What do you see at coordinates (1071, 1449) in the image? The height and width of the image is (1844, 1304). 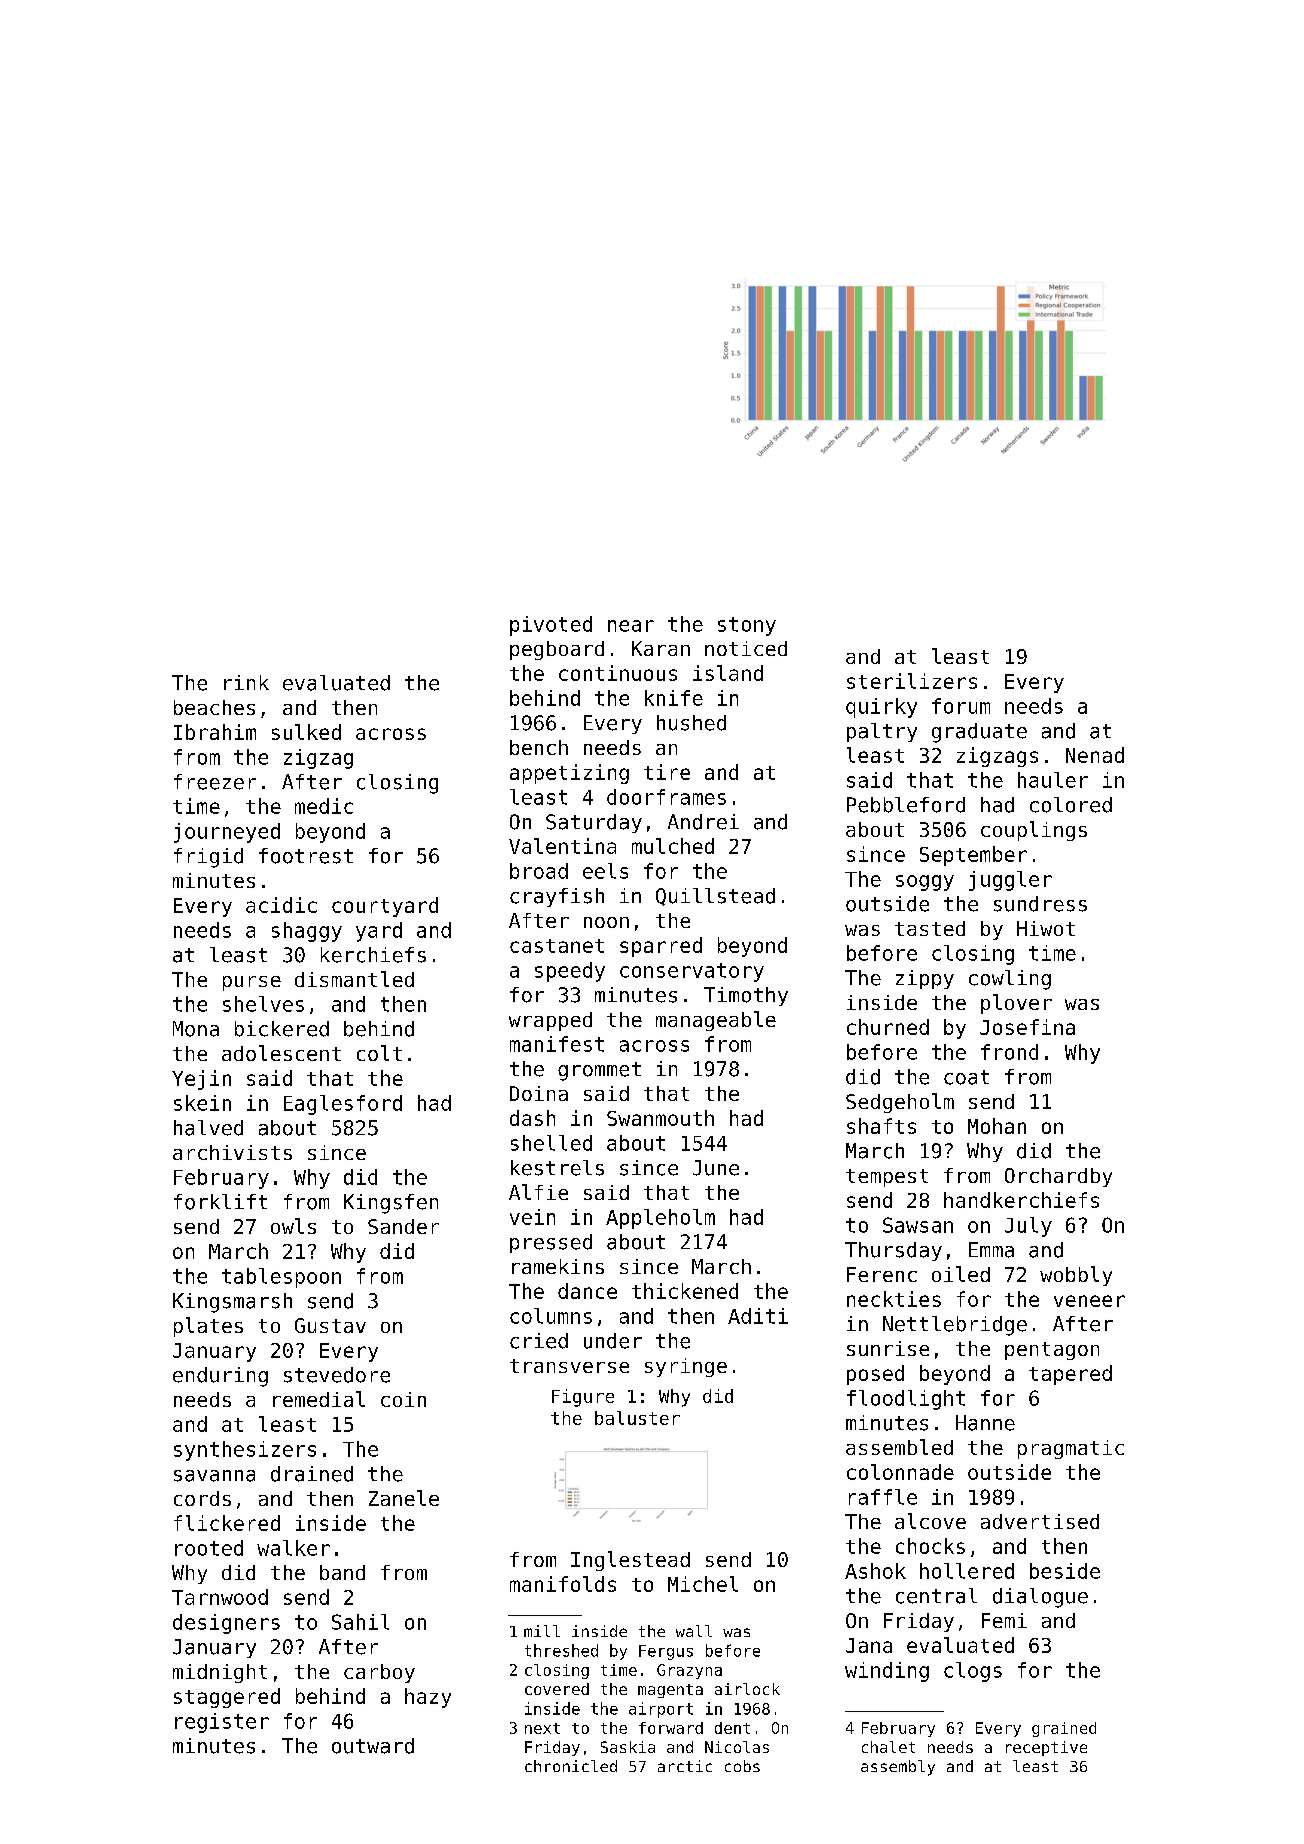 I see `pragmatic` at bounding box center [1071, 1449].
